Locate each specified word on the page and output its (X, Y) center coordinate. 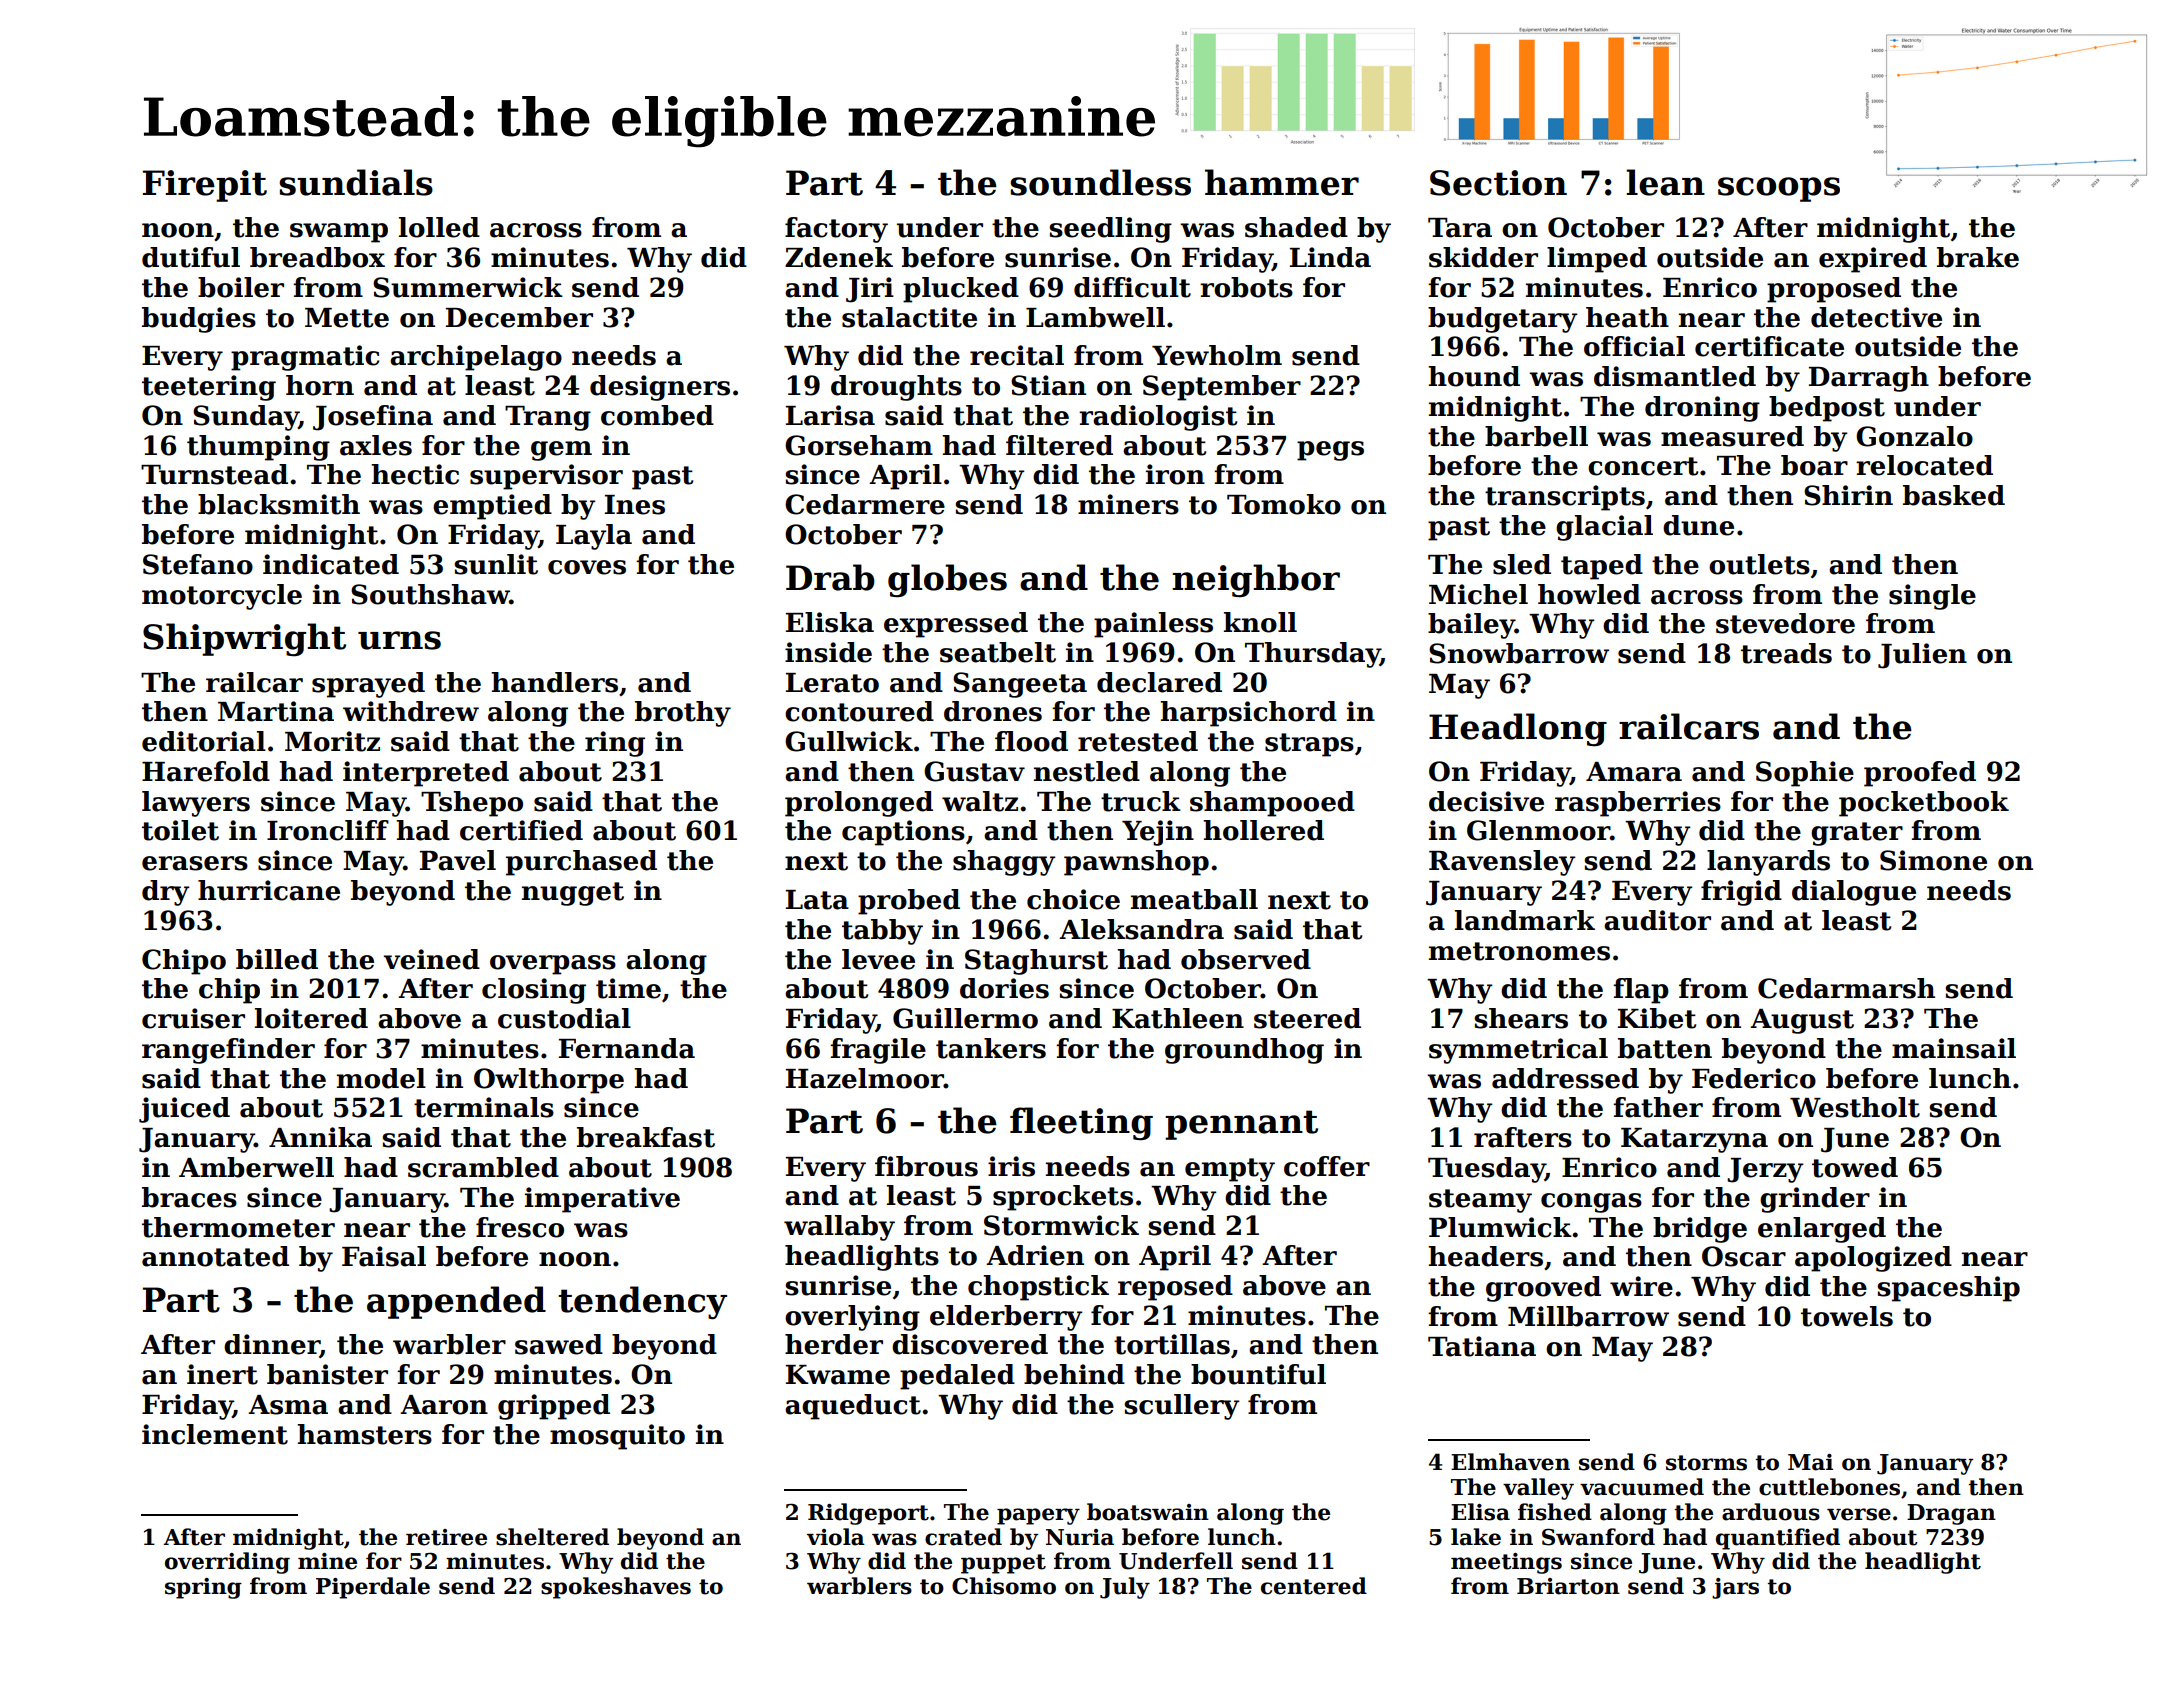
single (1932, 597)
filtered (1059, 445)
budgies (199, 320)
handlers (554, 682)
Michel (1478, 594)
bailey (1471, 626)
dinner (272, 1345)
